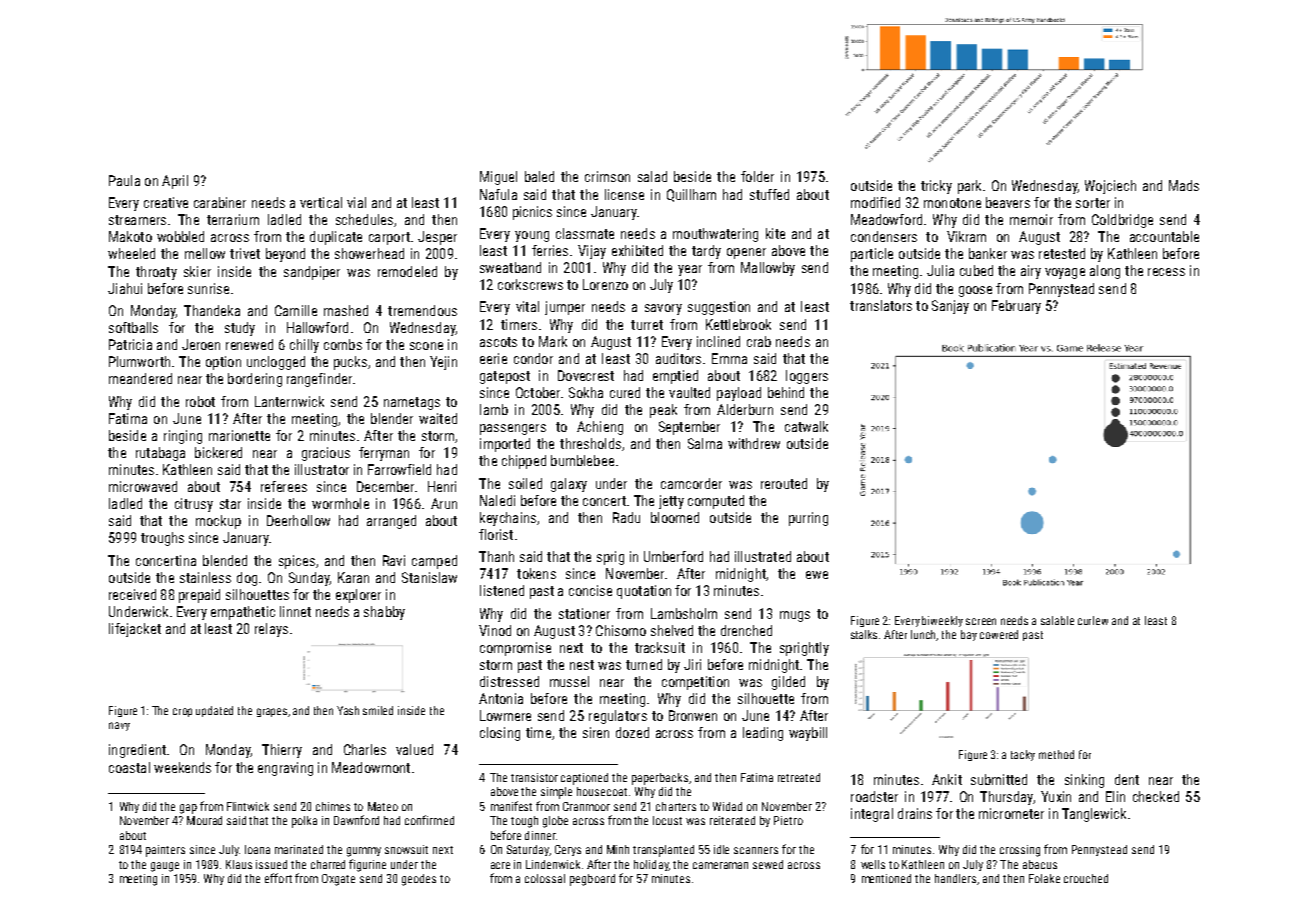 The height and width of the document is (924, 1308). I want to click on dog, so click(247, 579).
